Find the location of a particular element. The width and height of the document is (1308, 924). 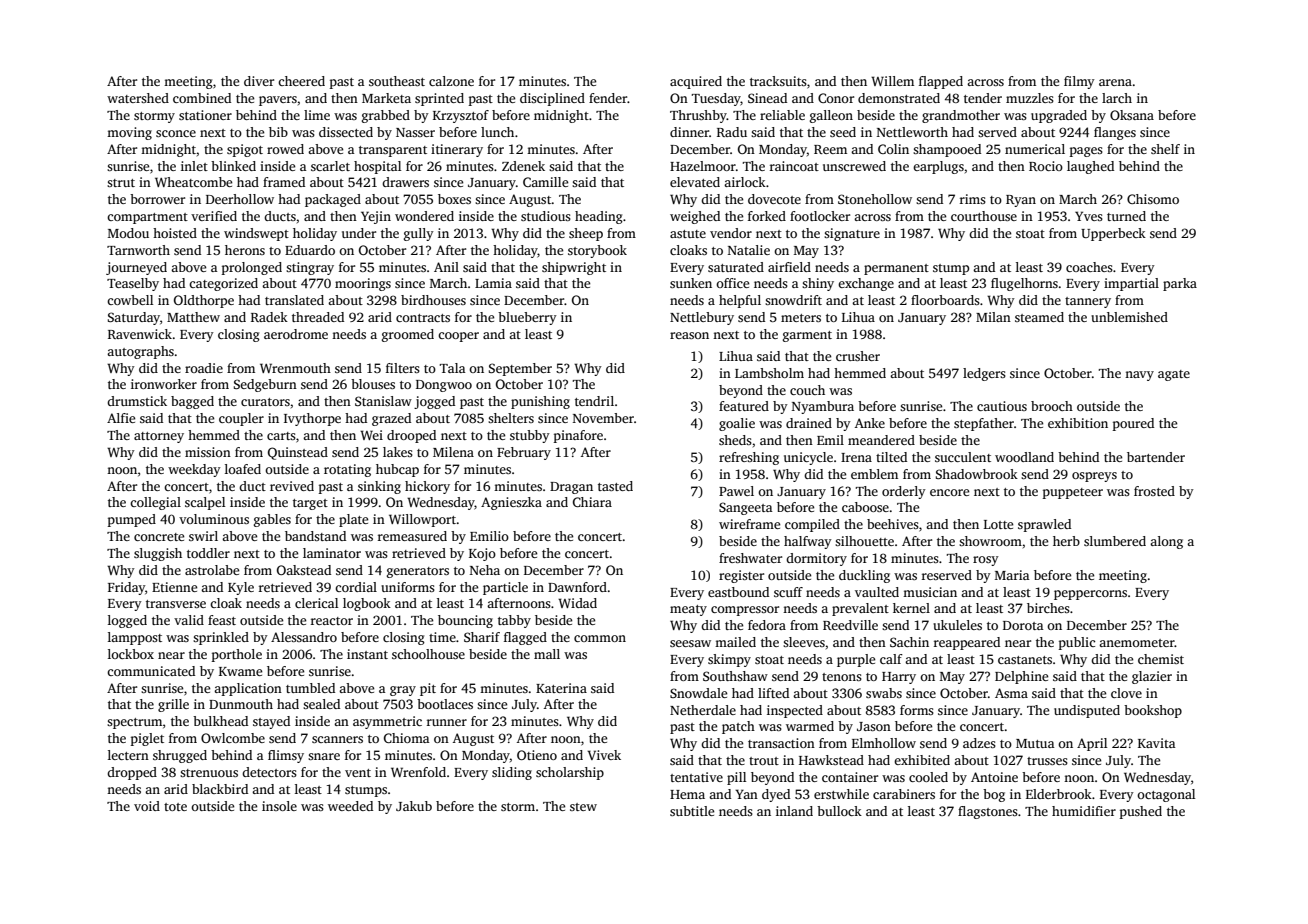

Jakub is located at coordinates (414, 806).
